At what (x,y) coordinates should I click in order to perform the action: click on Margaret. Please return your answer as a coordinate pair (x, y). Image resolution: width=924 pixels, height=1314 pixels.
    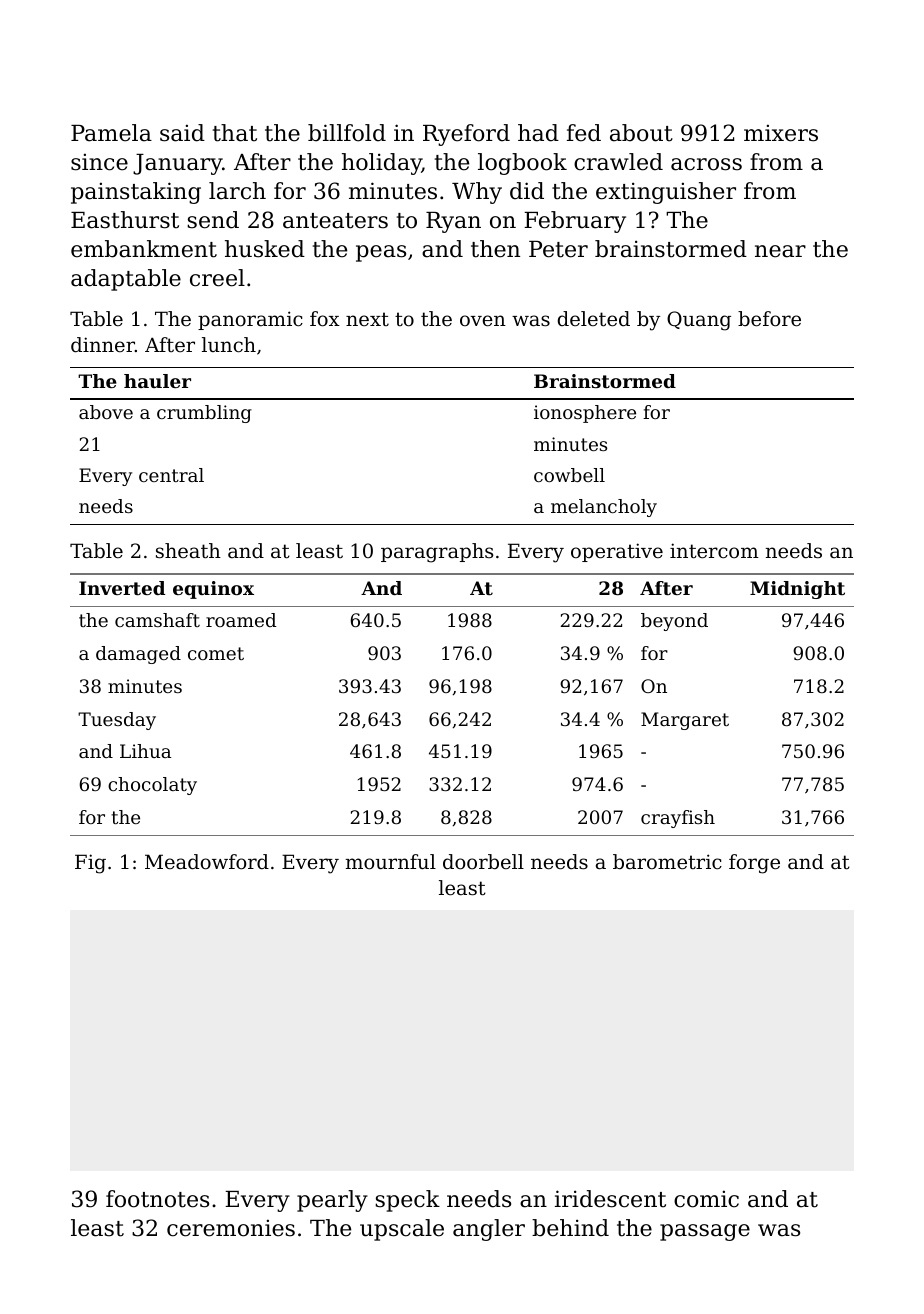
    Looking at the image, I should click on (685, 721).
